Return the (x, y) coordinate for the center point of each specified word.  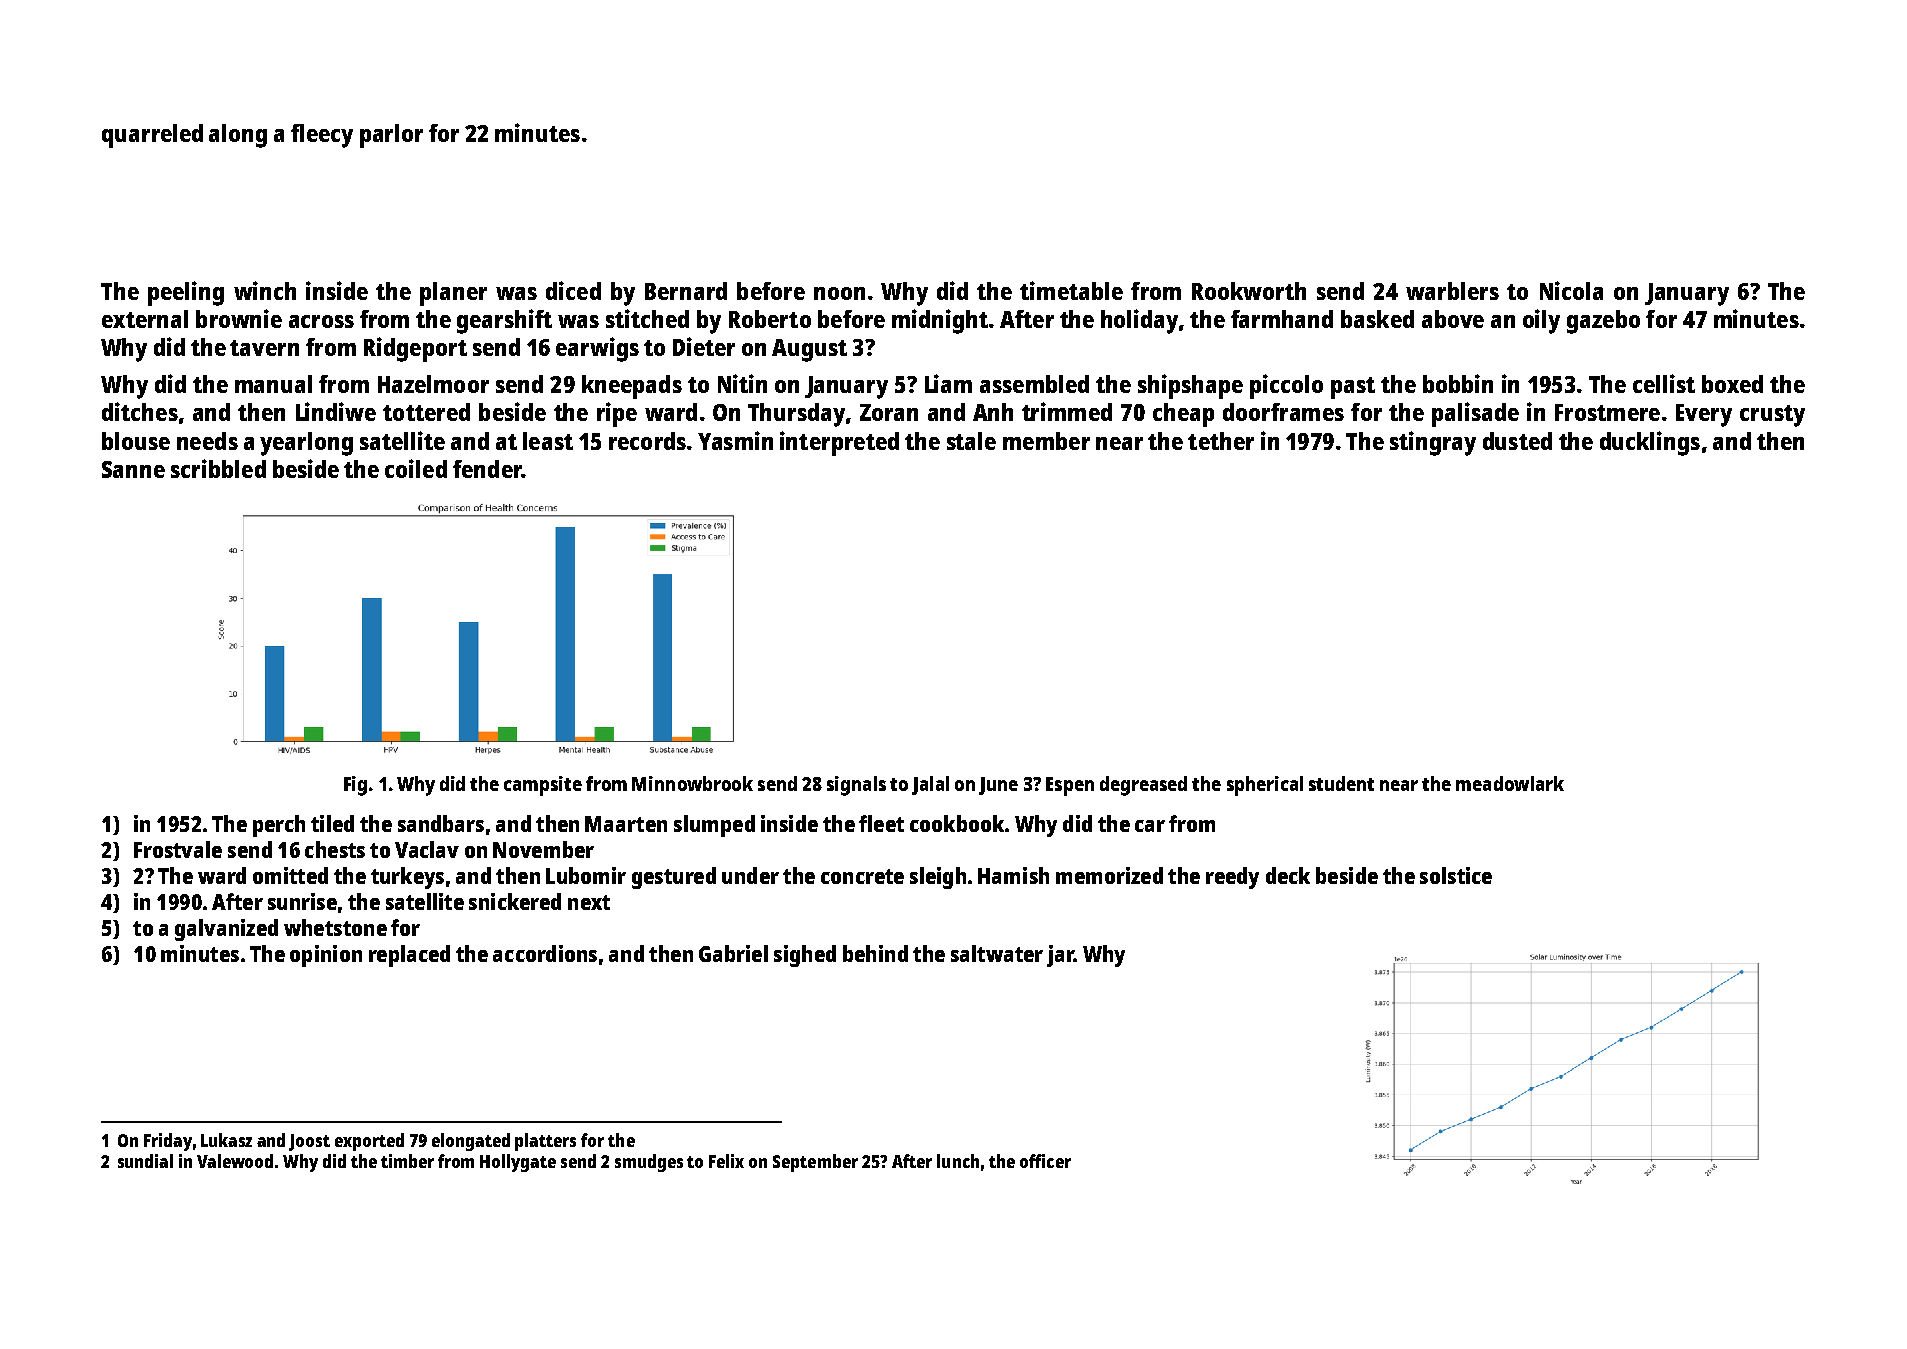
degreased (1143, 786)
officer (1045, 1161)
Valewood (235, 1161)
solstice (1456, 875)
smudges (649, 1163)
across (321, 321)
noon (839, 293)
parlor (391, 136)
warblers (1452, 291)
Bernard (686, 291)
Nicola (1571, 290)
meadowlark (1510, 783)
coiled (416, 468)
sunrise (302, 901)
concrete (862, 876)
